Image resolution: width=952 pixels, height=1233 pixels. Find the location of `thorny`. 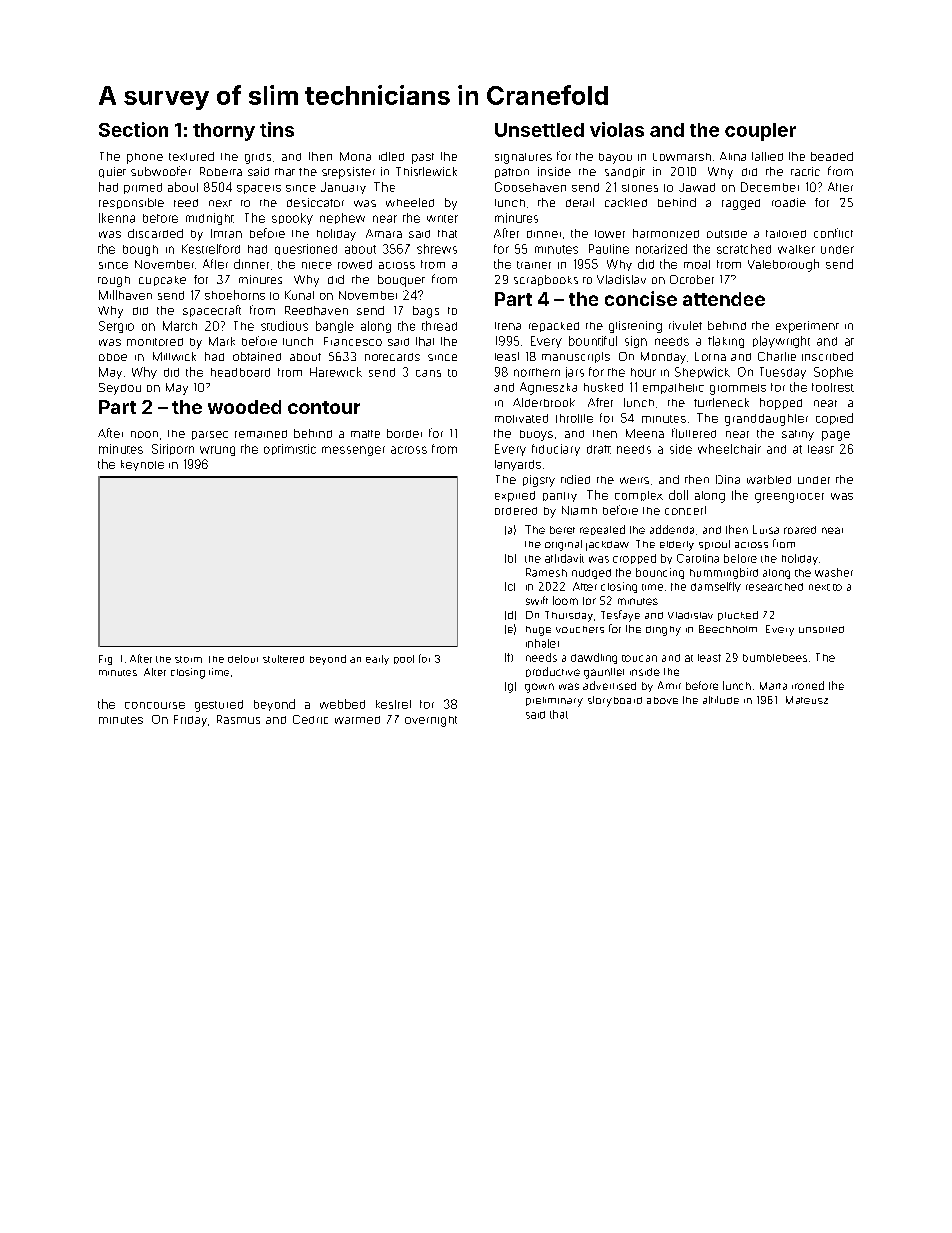

thorny is located at coordinates (224, 132).
